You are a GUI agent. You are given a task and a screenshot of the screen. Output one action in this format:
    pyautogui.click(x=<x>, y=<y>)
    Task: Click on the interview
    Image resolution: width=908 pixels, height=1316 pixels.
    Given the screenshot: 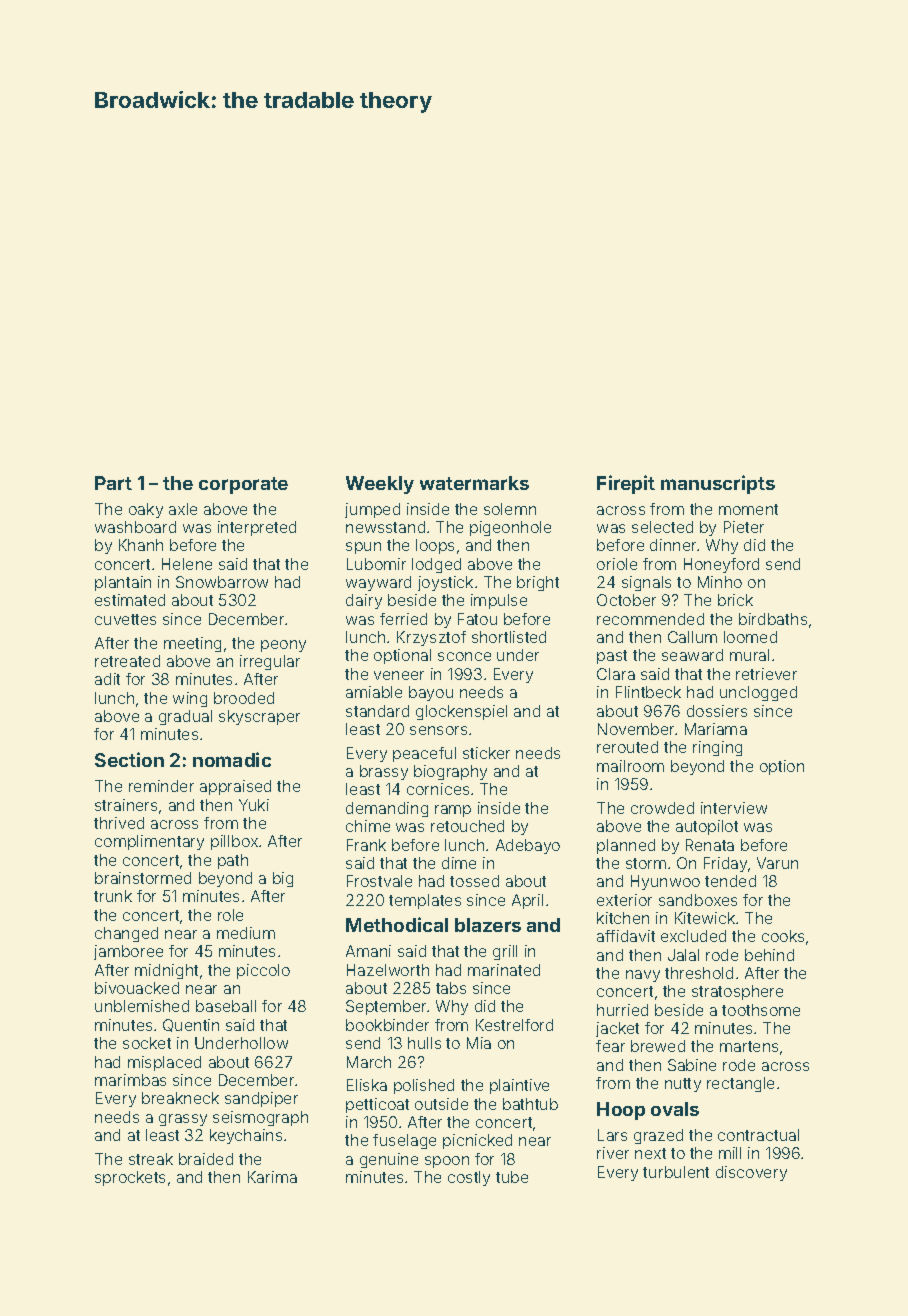 What is the action you would take?
    pyautogui.click(x=734, y=808)
